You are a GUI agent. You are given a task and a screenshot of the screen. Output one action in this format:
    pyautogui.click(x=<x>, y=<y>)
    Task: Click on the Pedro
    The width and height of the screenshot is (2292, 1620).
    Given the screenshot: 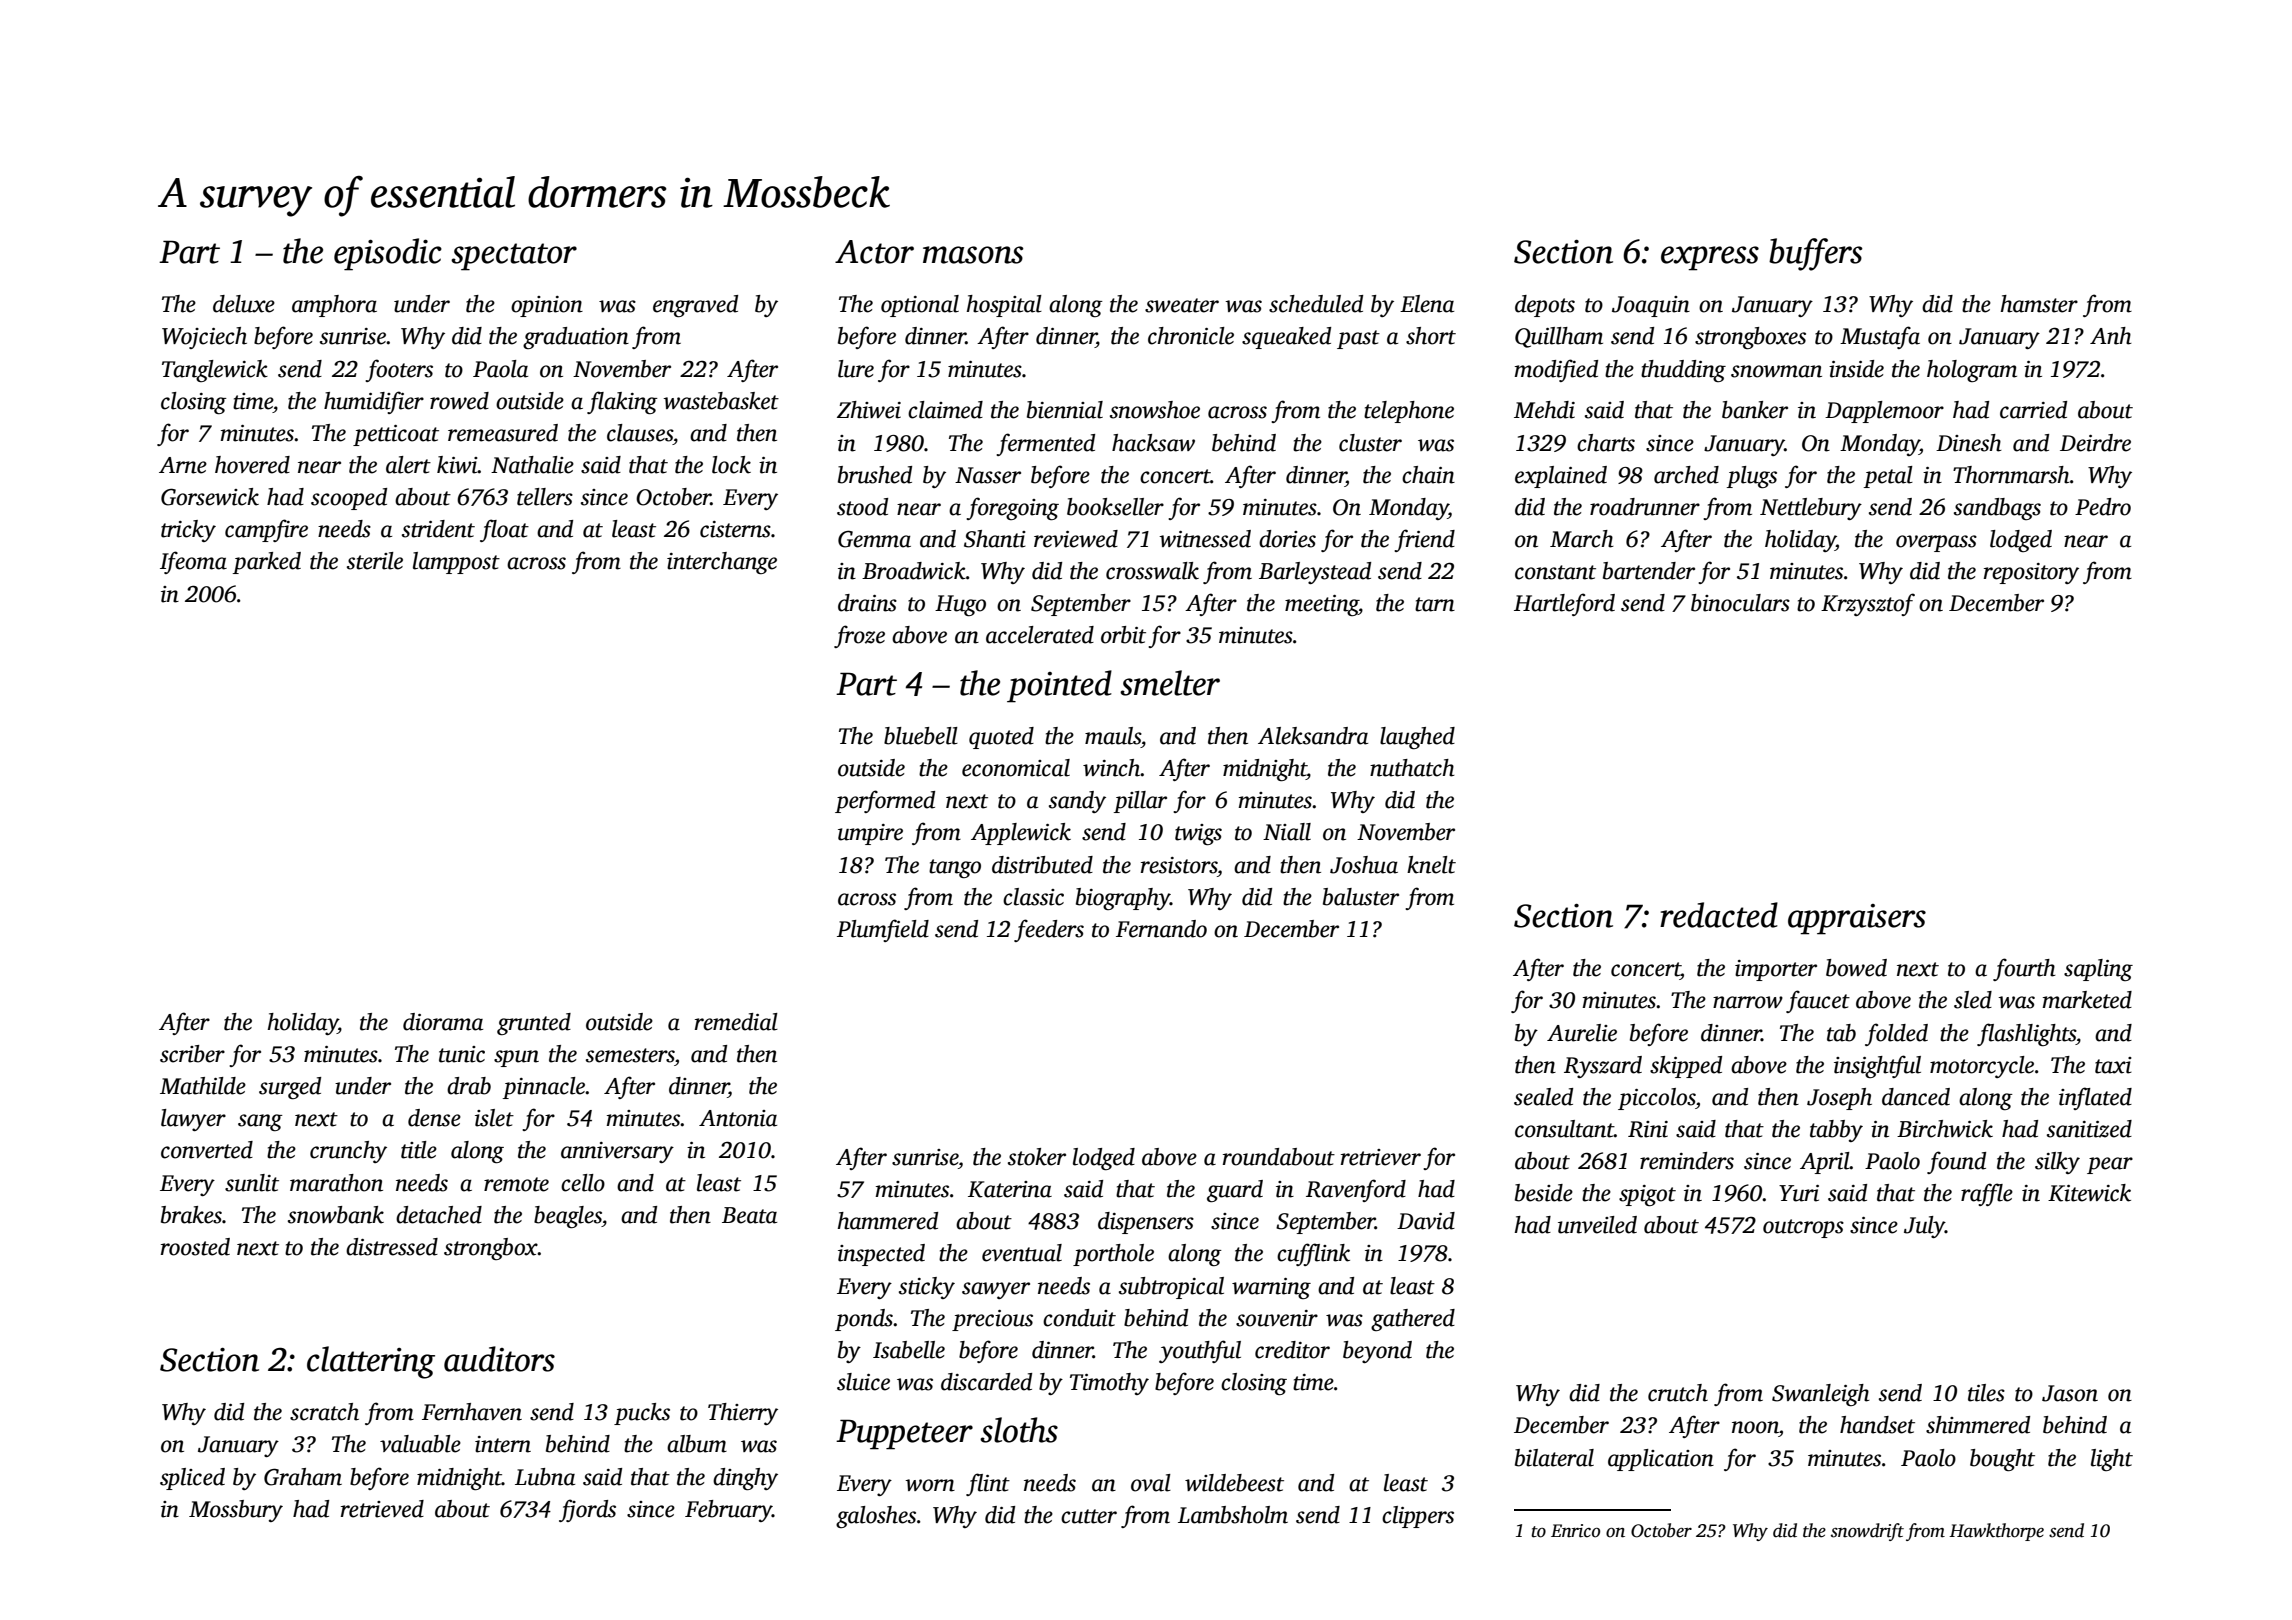 What is the action you would take?
    pyautogui.click(x=2103, y=507)
